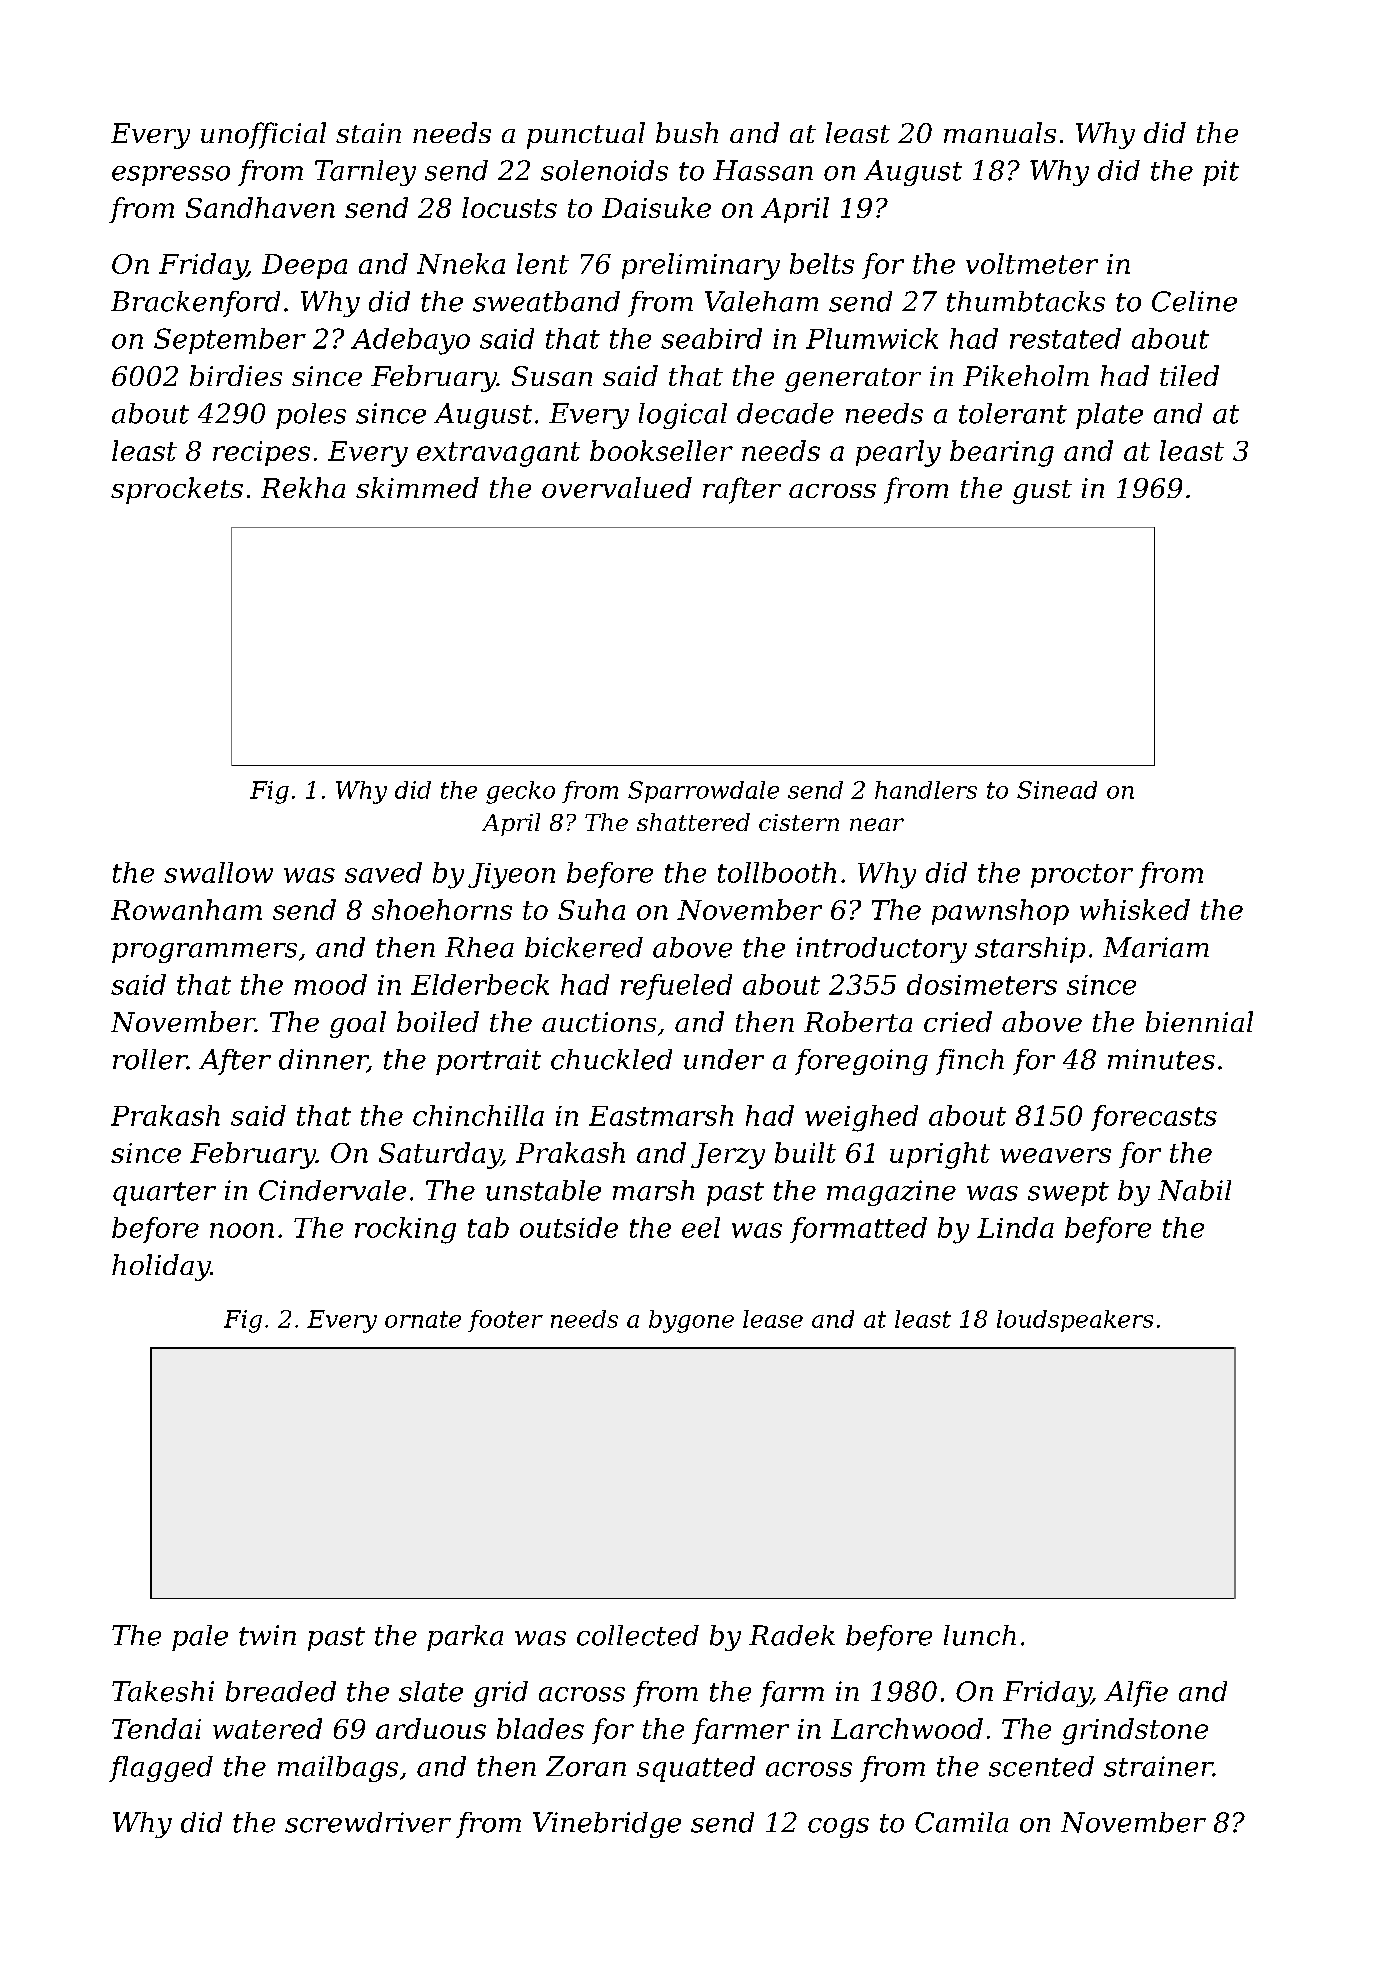 Image resolution: width=1386 pixels, height=1969 pixels. Describe the element at coordinates (304, 266) in the screenshot. I see `Deepa` at that location.
